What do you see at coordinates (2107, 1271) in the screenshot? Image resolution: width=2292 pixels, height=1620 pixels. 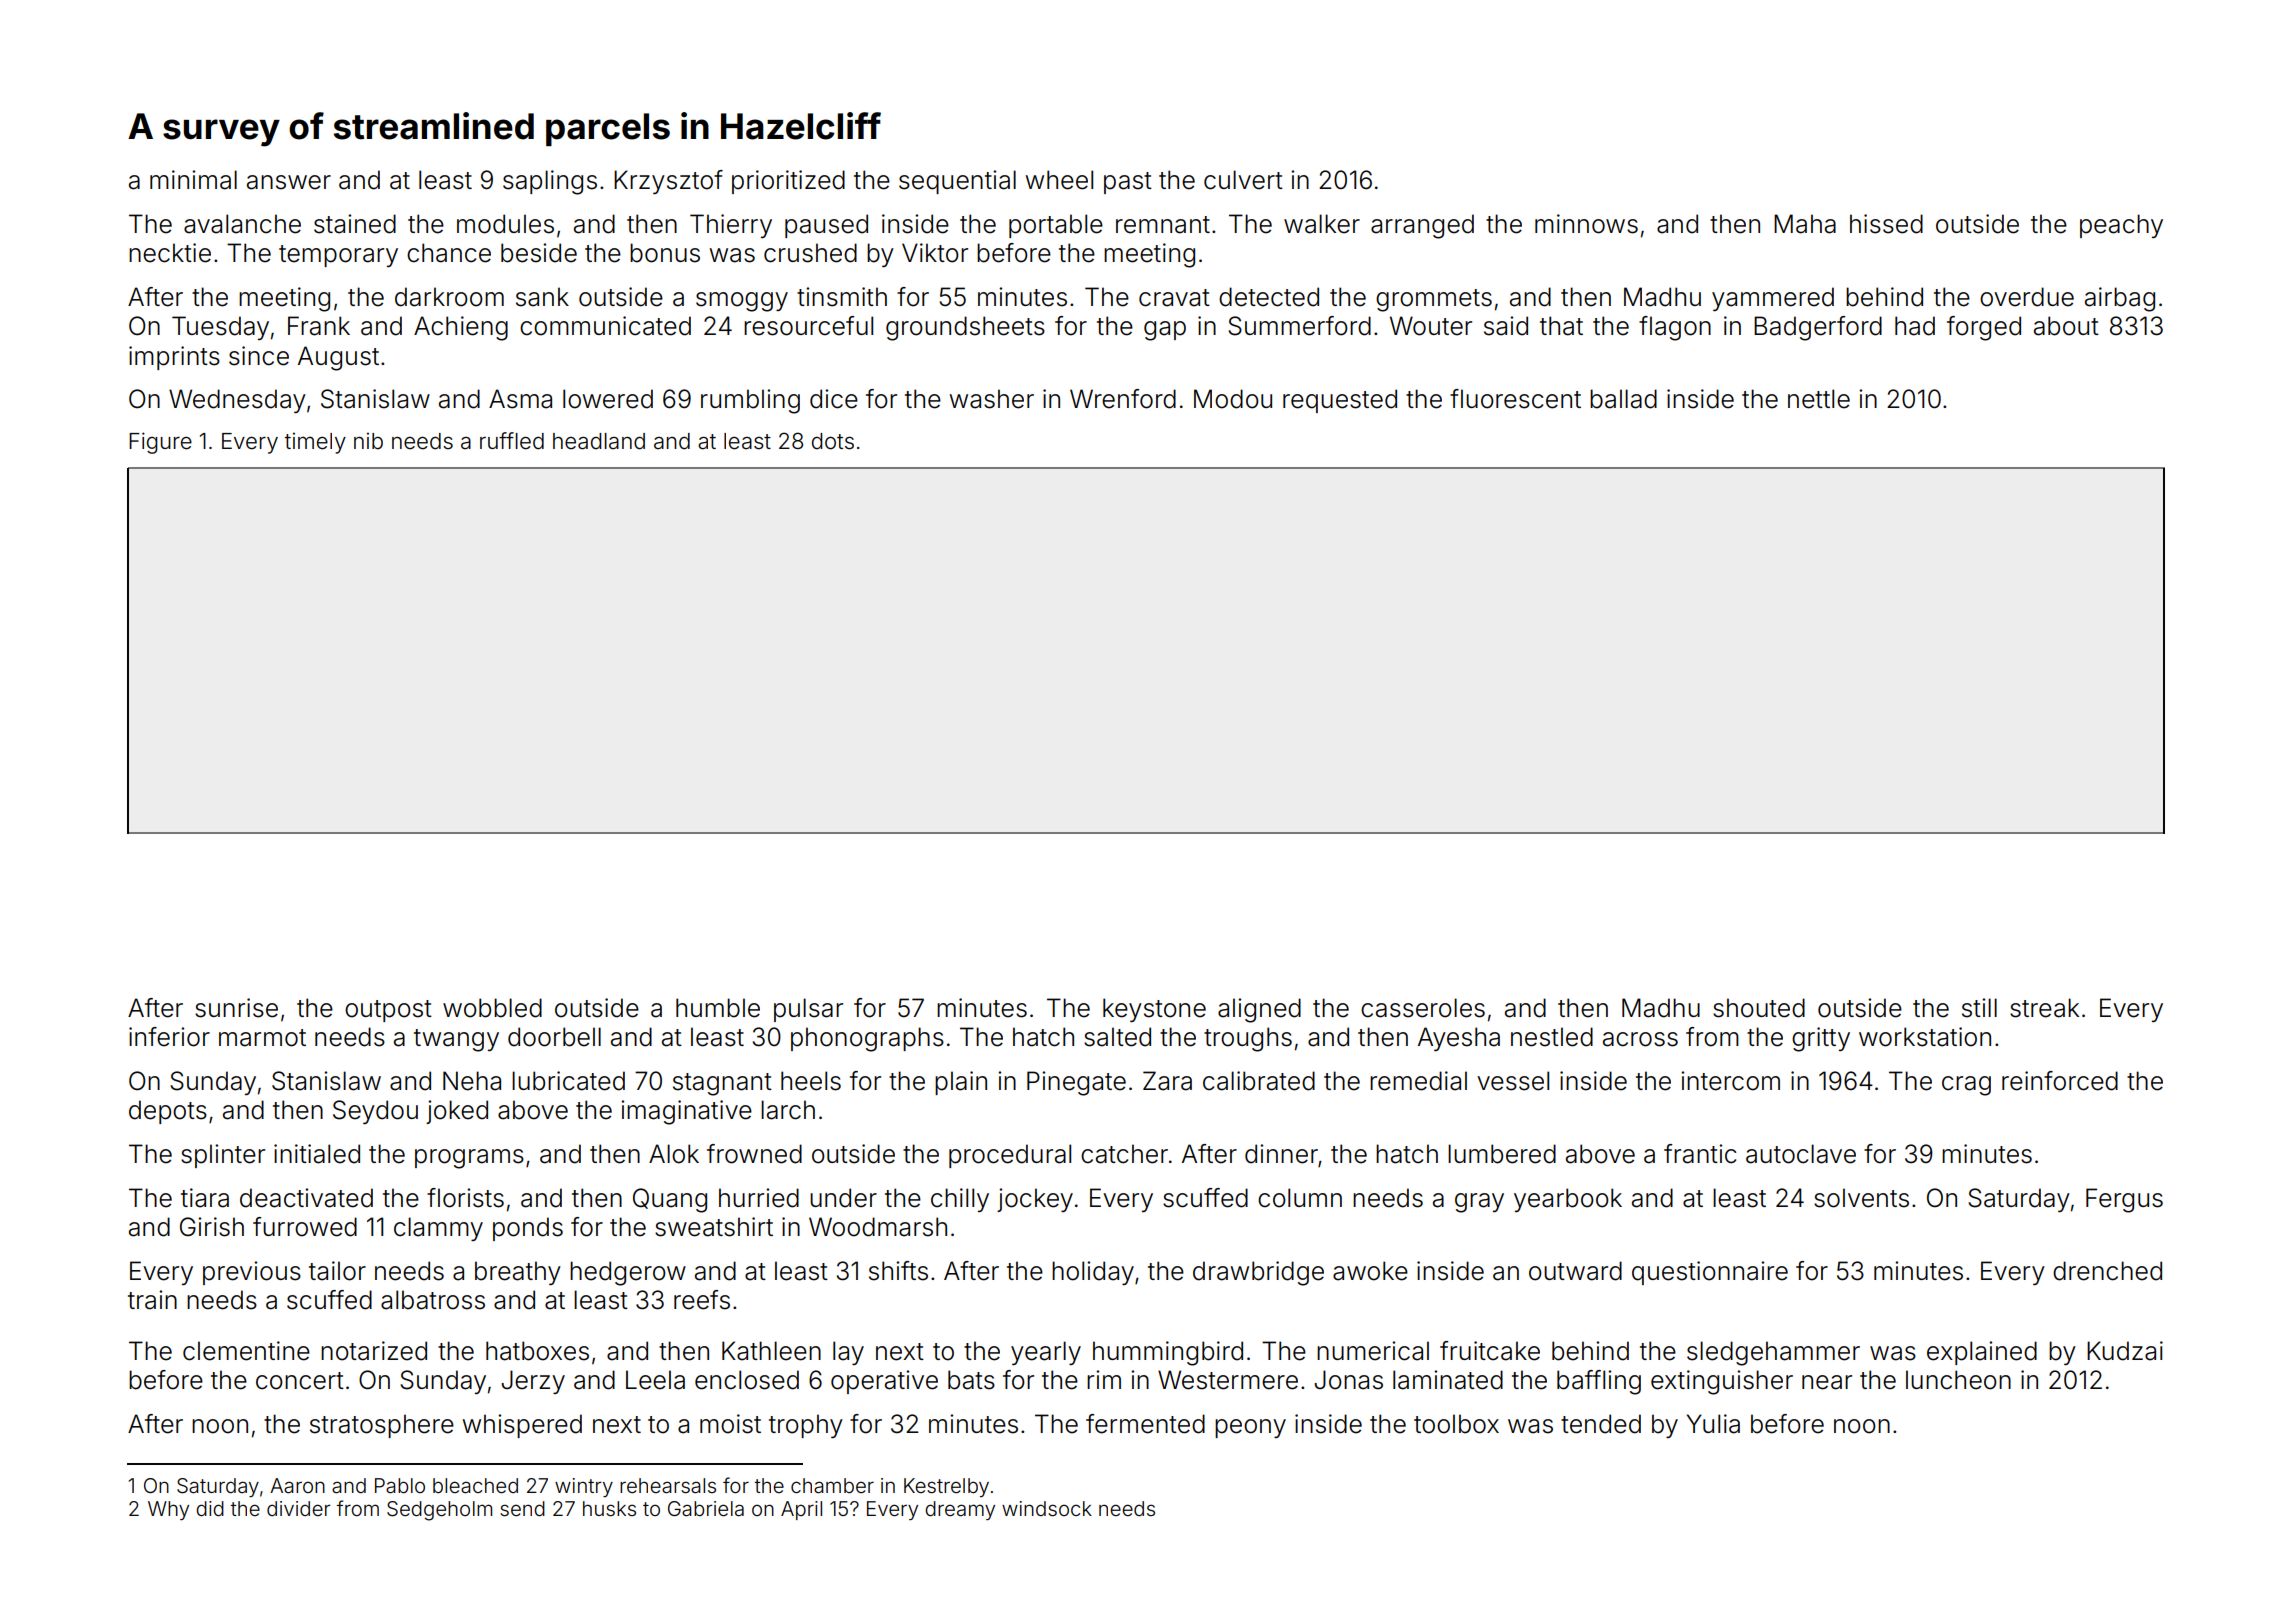 I see `drenched` at bounding box center [2107, 1271].
